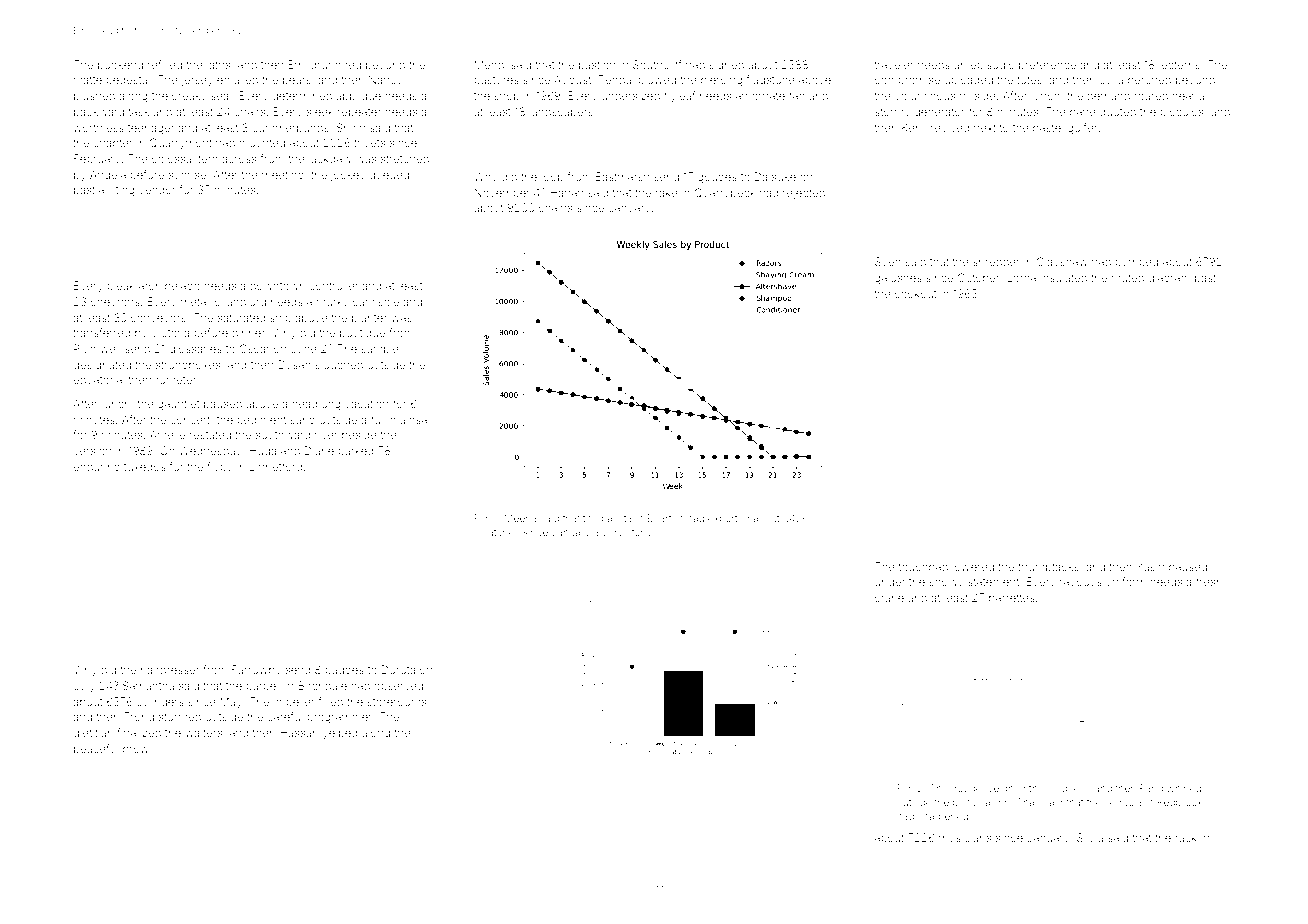 This screenshot has height=924, width=1308. Describe the element at coordinates (170, 669) in the screenshot. I see `hairdresser` at that location.
